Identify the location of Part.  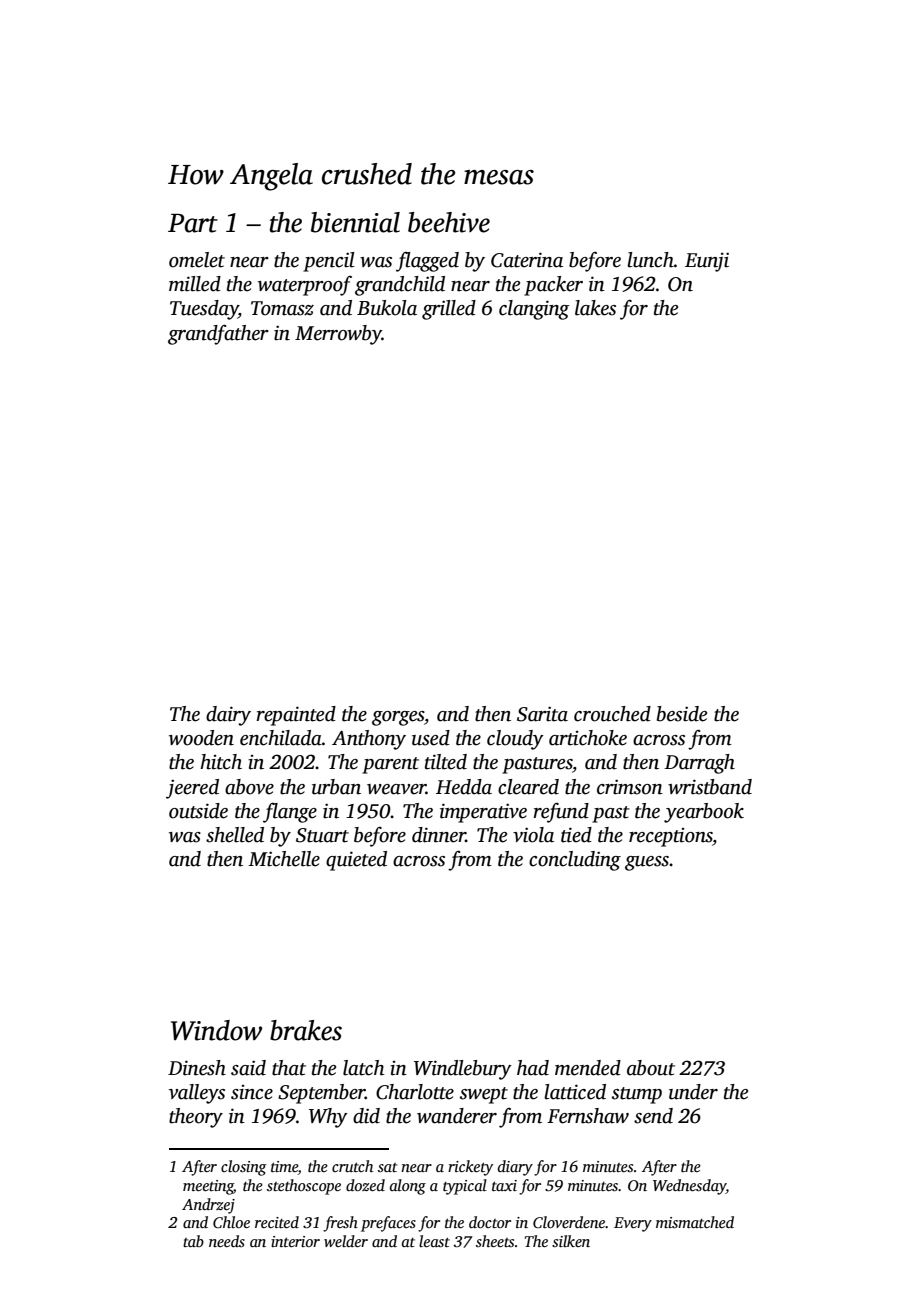
(193, 223).
